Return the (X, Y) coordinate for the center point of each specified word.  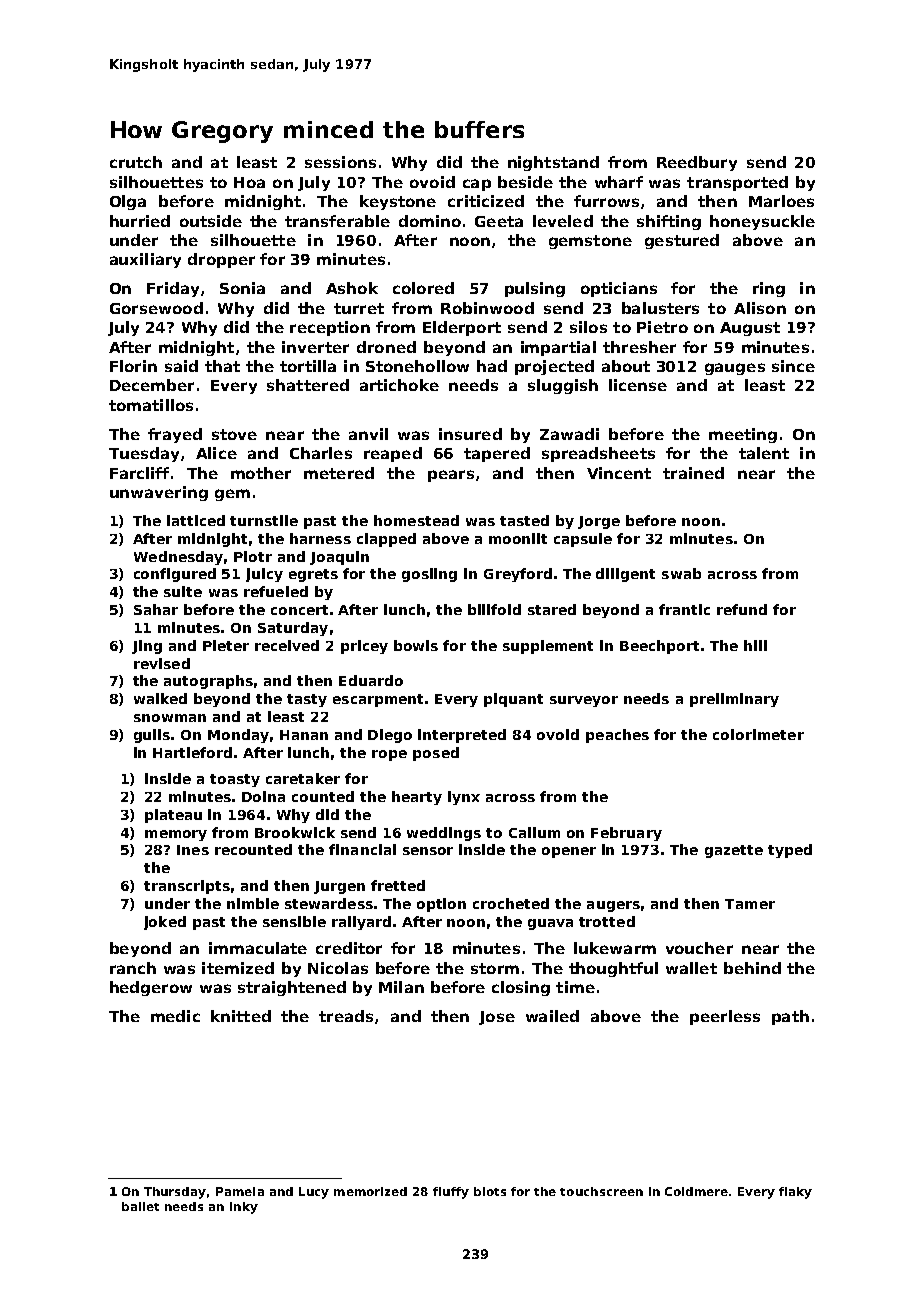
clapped (386, 540)
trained (693, 473)
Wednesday (178, 558)
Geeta (499, 221)
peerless (725, 1017)
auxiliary (145, 260)
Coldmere (696, 1191)
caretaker (303, 778)
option (441, 905)
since (793, 366)
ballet (140, 1206)
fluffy (451, 1193)
